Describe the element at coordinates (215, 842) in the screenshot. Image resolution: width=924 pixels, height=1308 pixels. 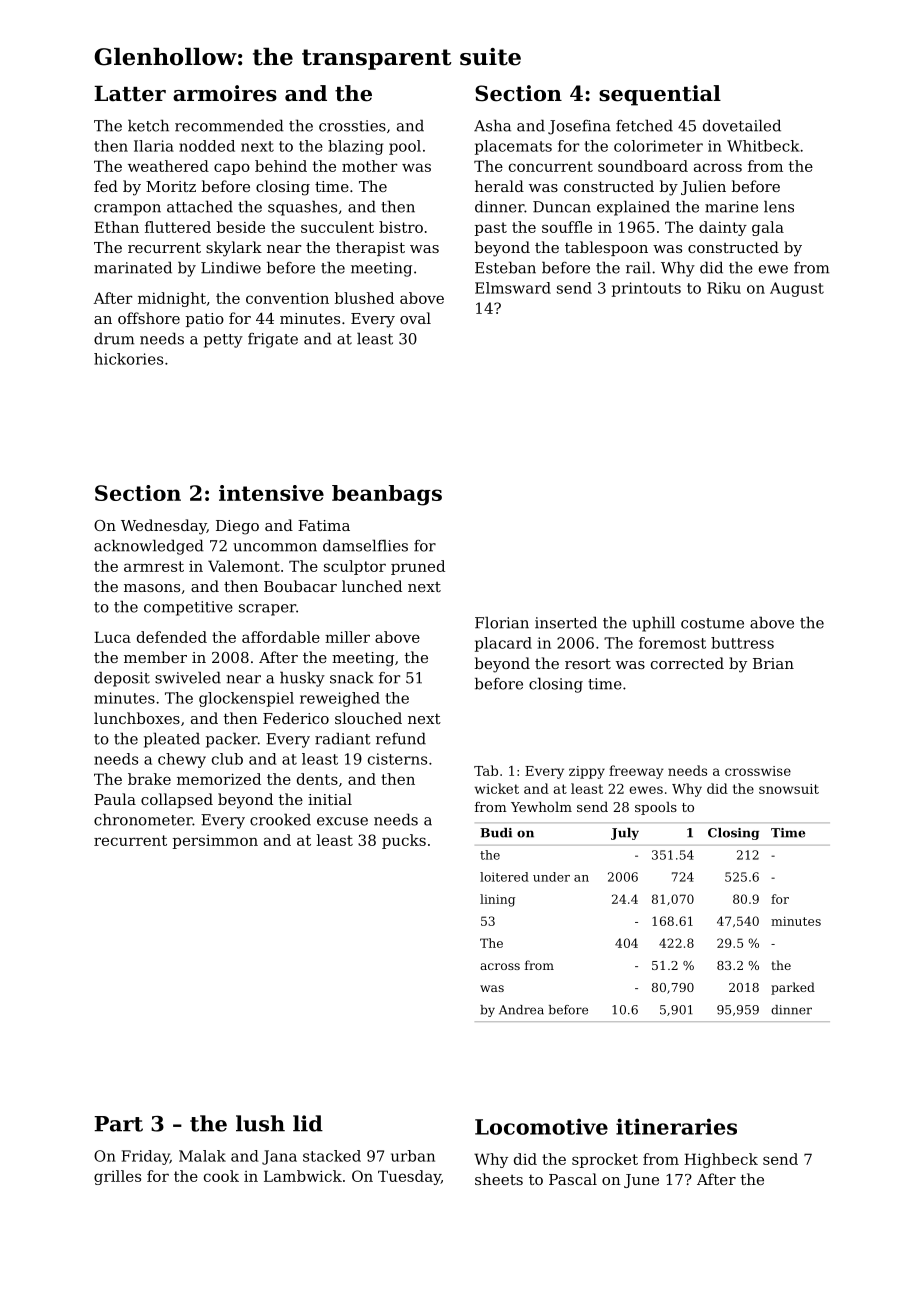
I see `persimmon` at that location.
